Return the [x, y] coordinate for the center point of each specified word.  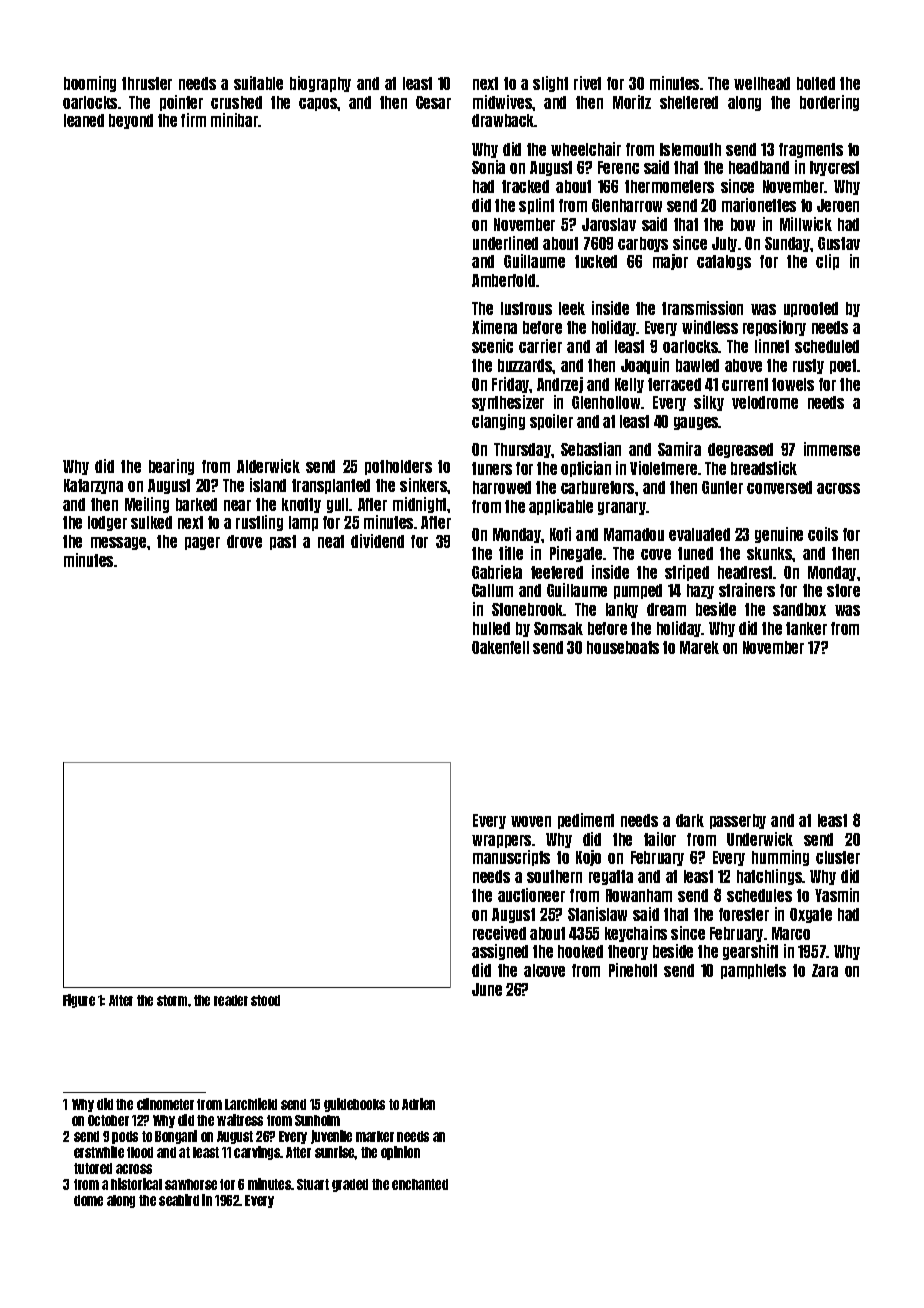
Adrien [418, 1104]
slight [550, 84]
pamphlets [753, 971]
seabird [179, 1200]
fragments [811, 150]
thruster [147, 83]
